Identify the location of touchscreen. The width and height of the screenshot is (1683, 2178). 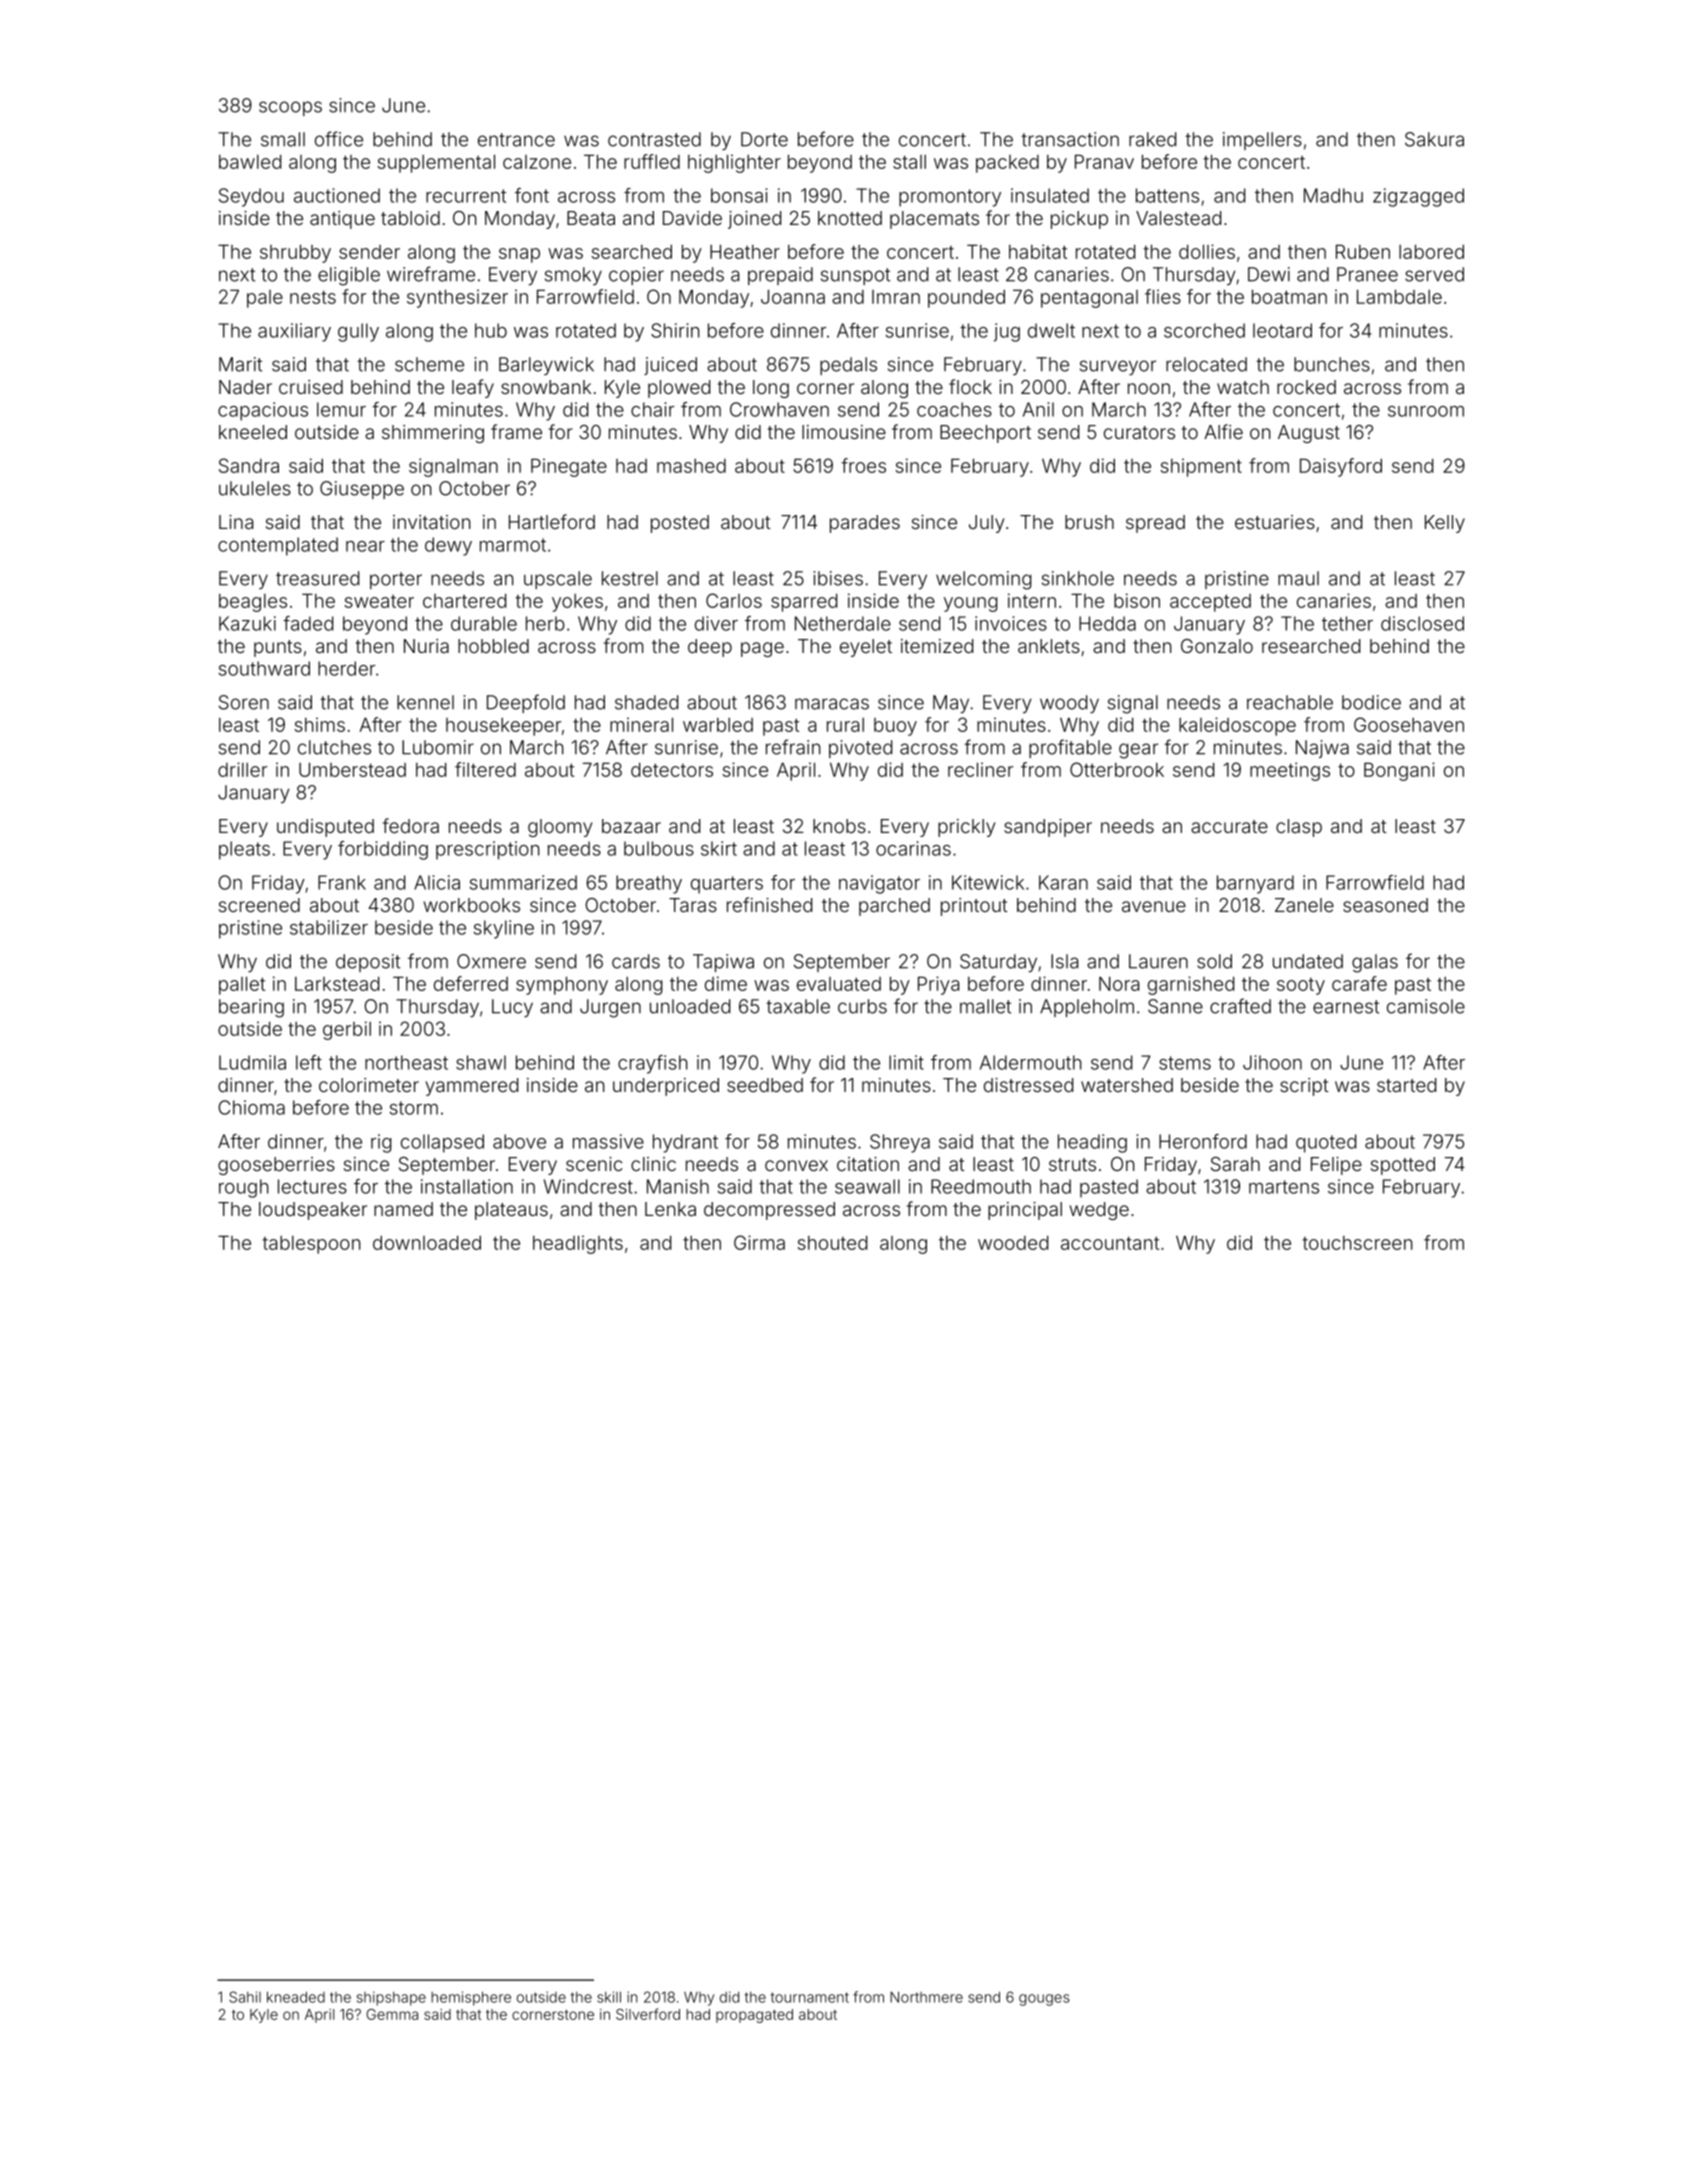
(1357, 1243).
